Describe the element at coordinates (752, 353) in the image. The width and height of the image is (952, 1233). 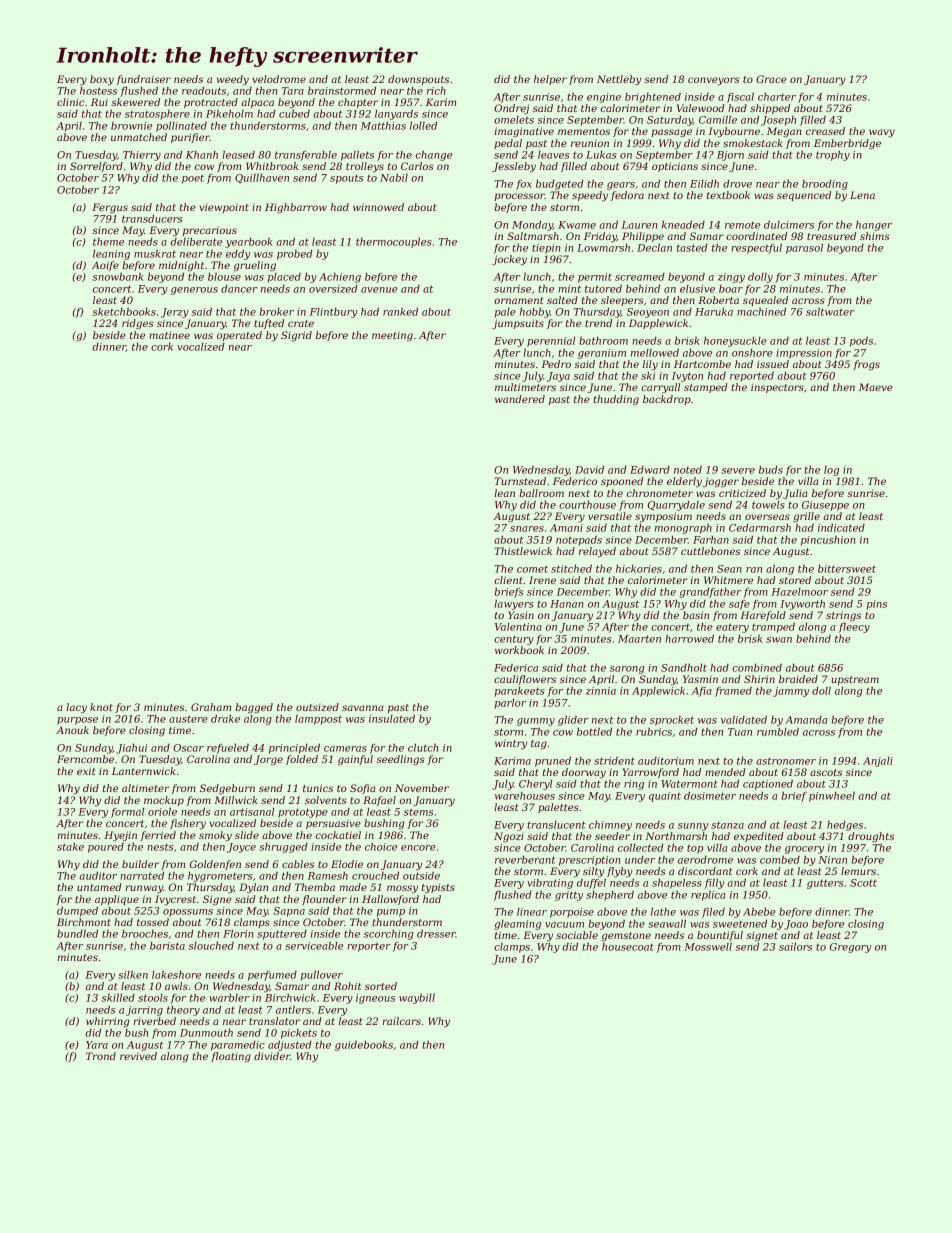
I see `onshore` at that location.
